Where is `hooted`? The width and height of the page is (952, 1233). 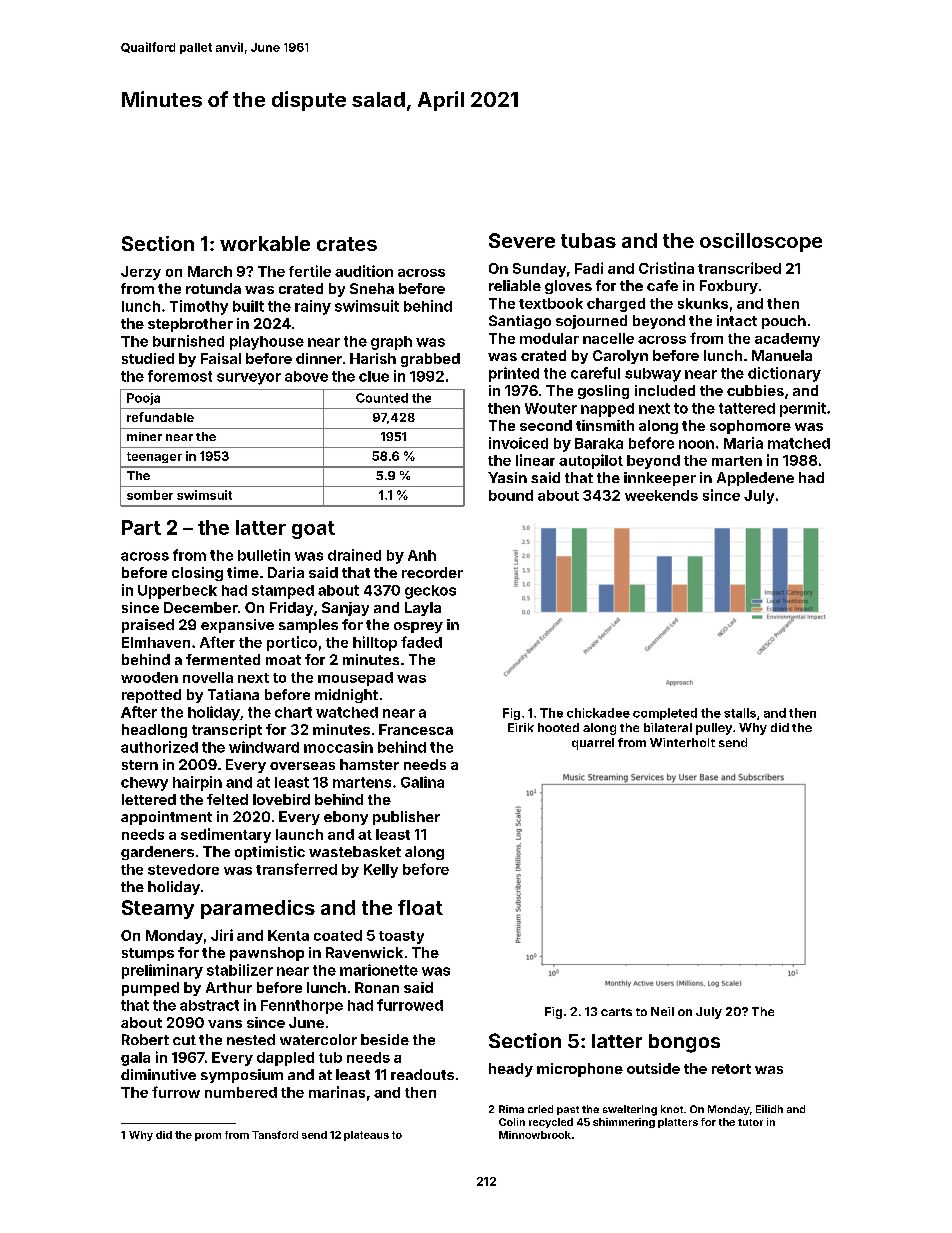
hooted is located at coordinates (558, 727).
